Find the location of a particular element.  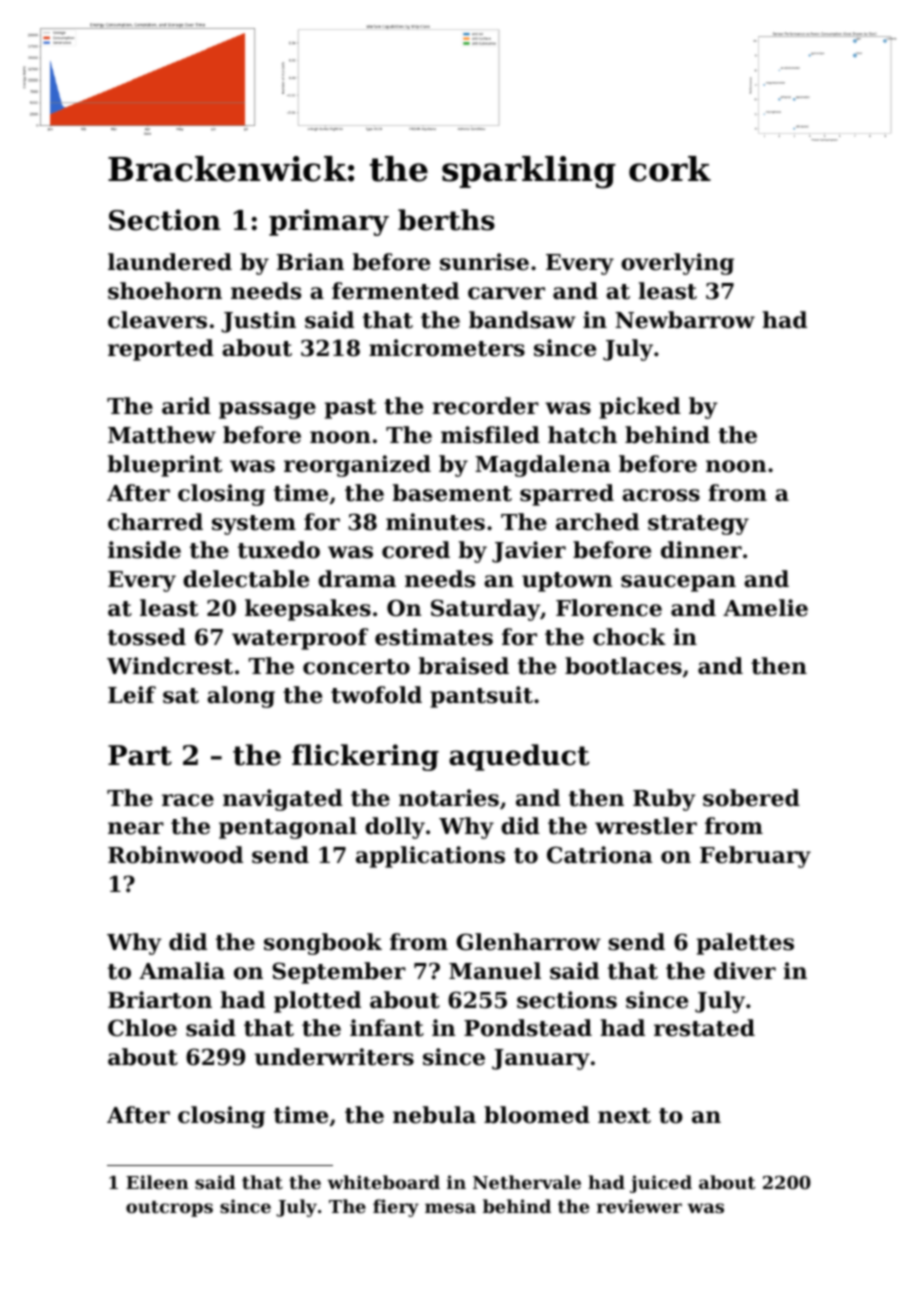

keepsakes is located at coordinates (308, 610).
